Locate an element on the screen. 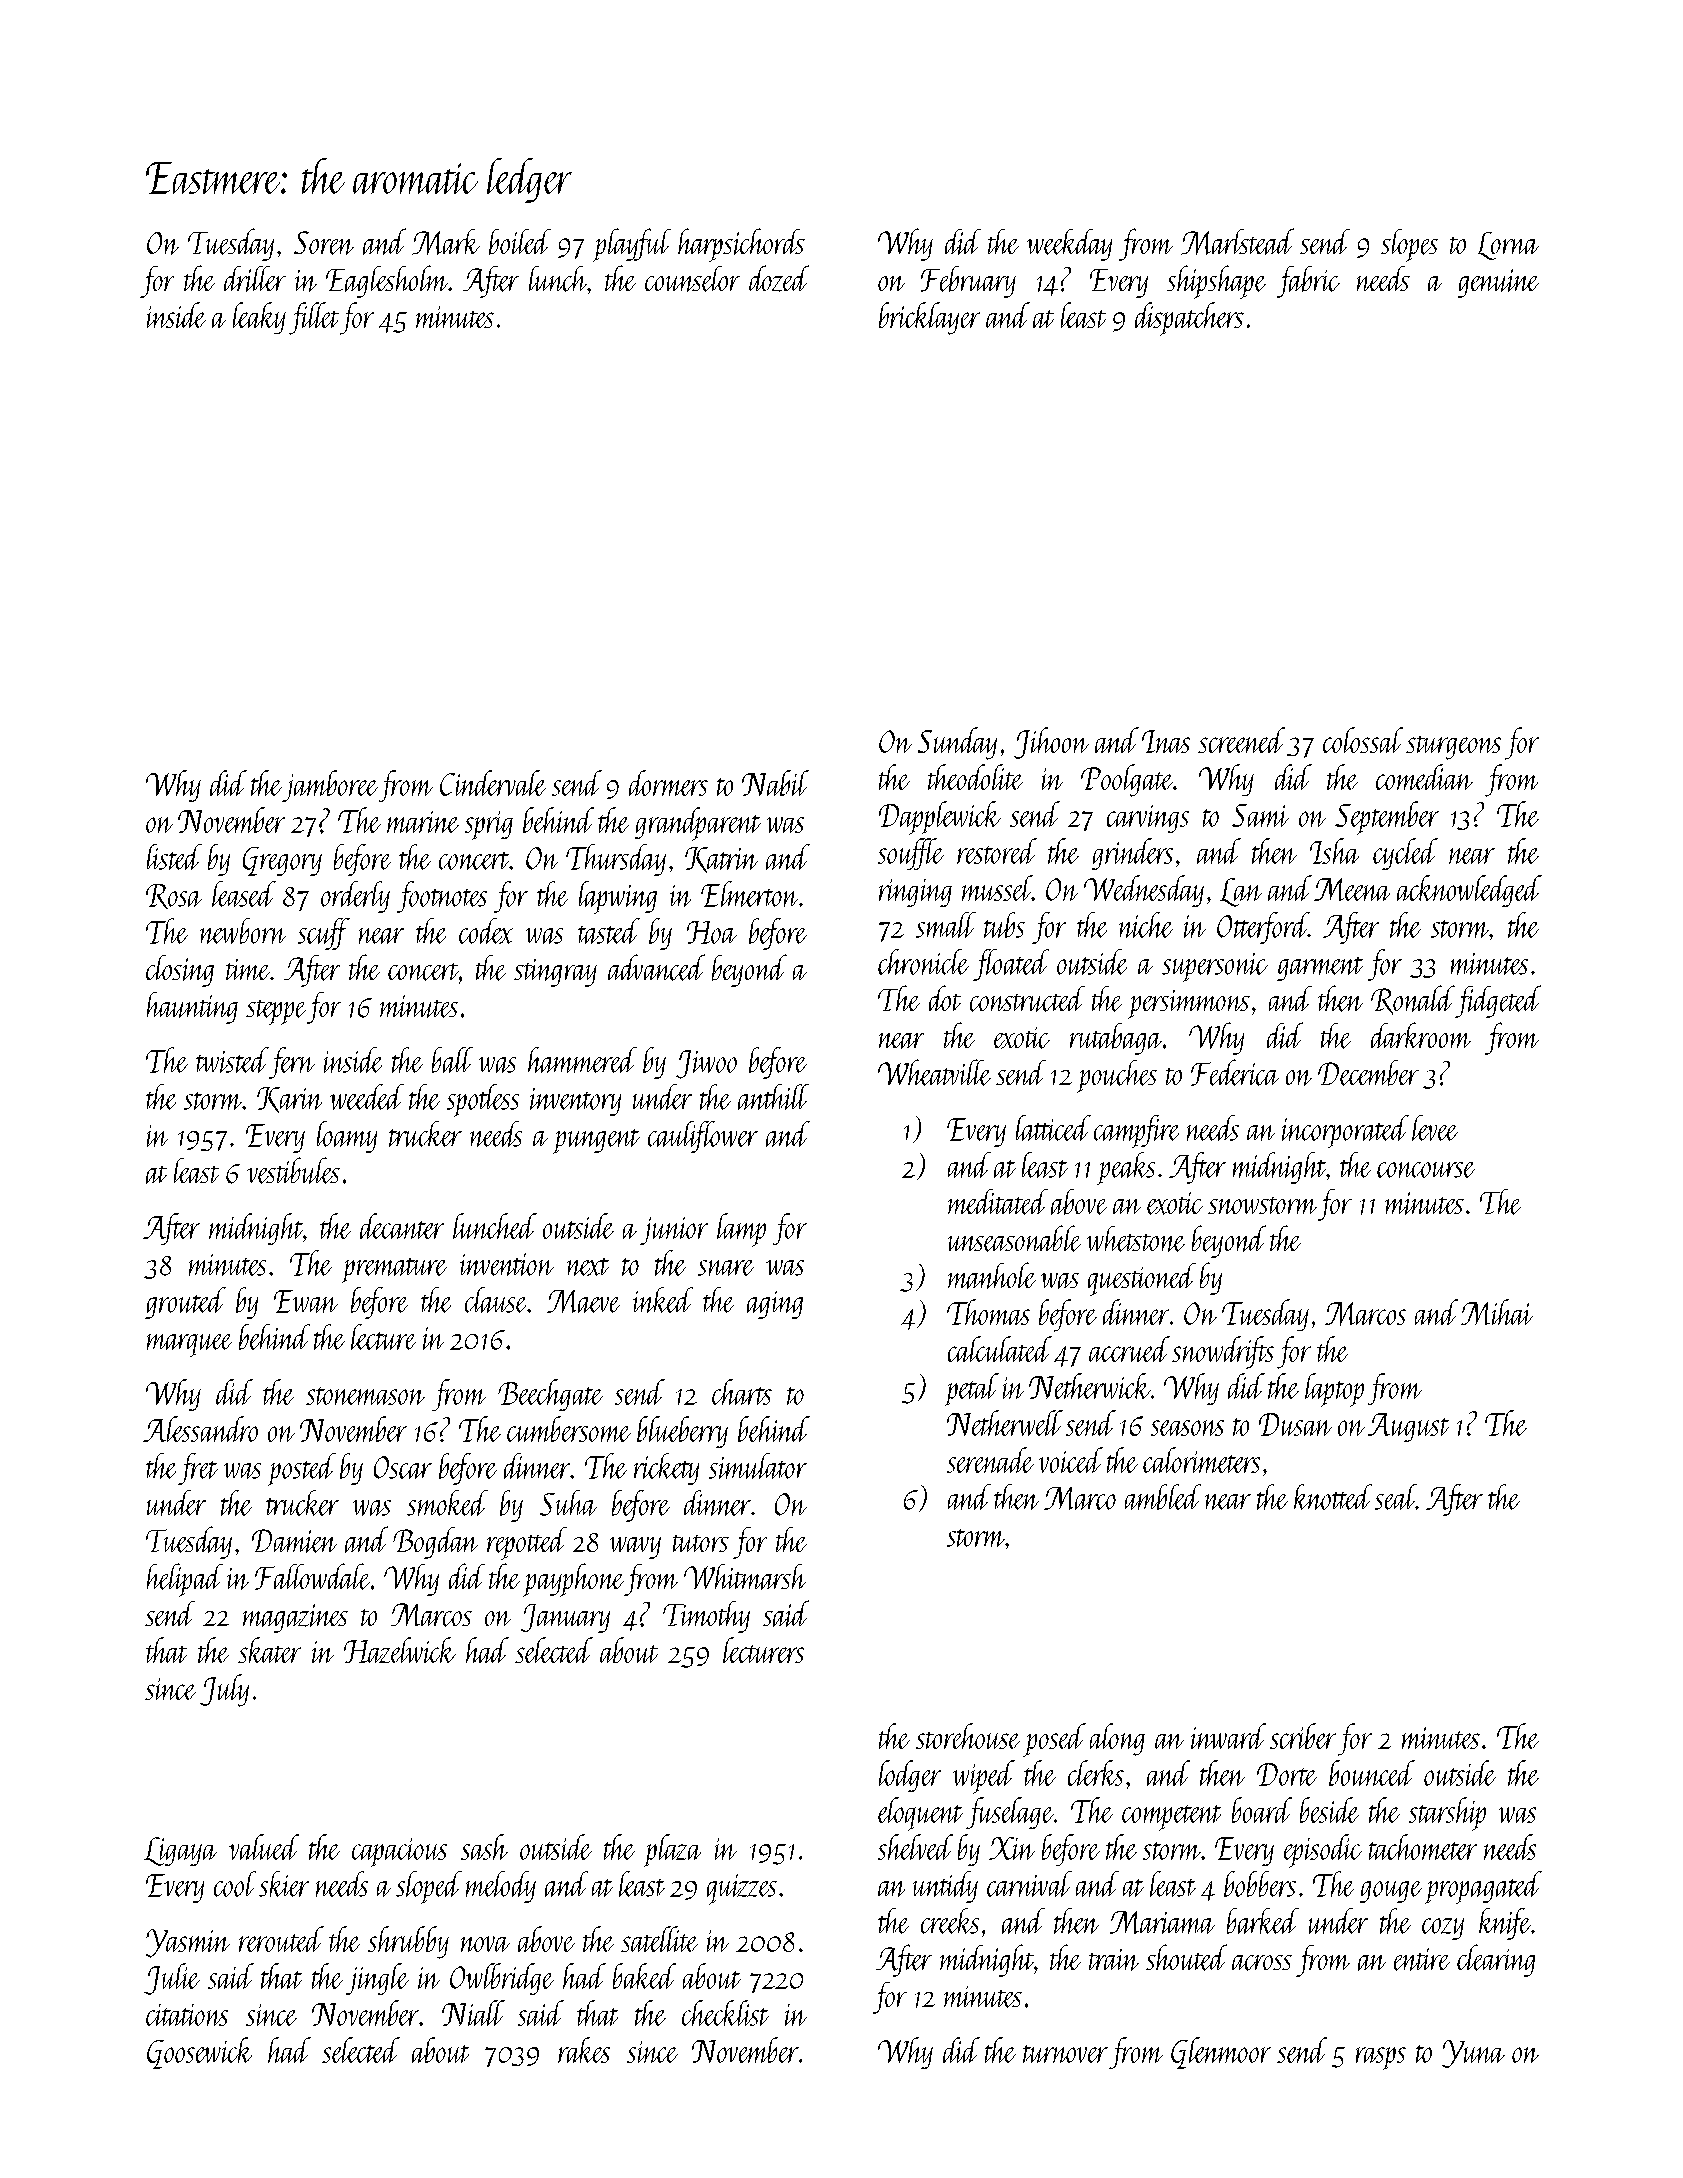  fret is located at coordinates (198, 1469).
